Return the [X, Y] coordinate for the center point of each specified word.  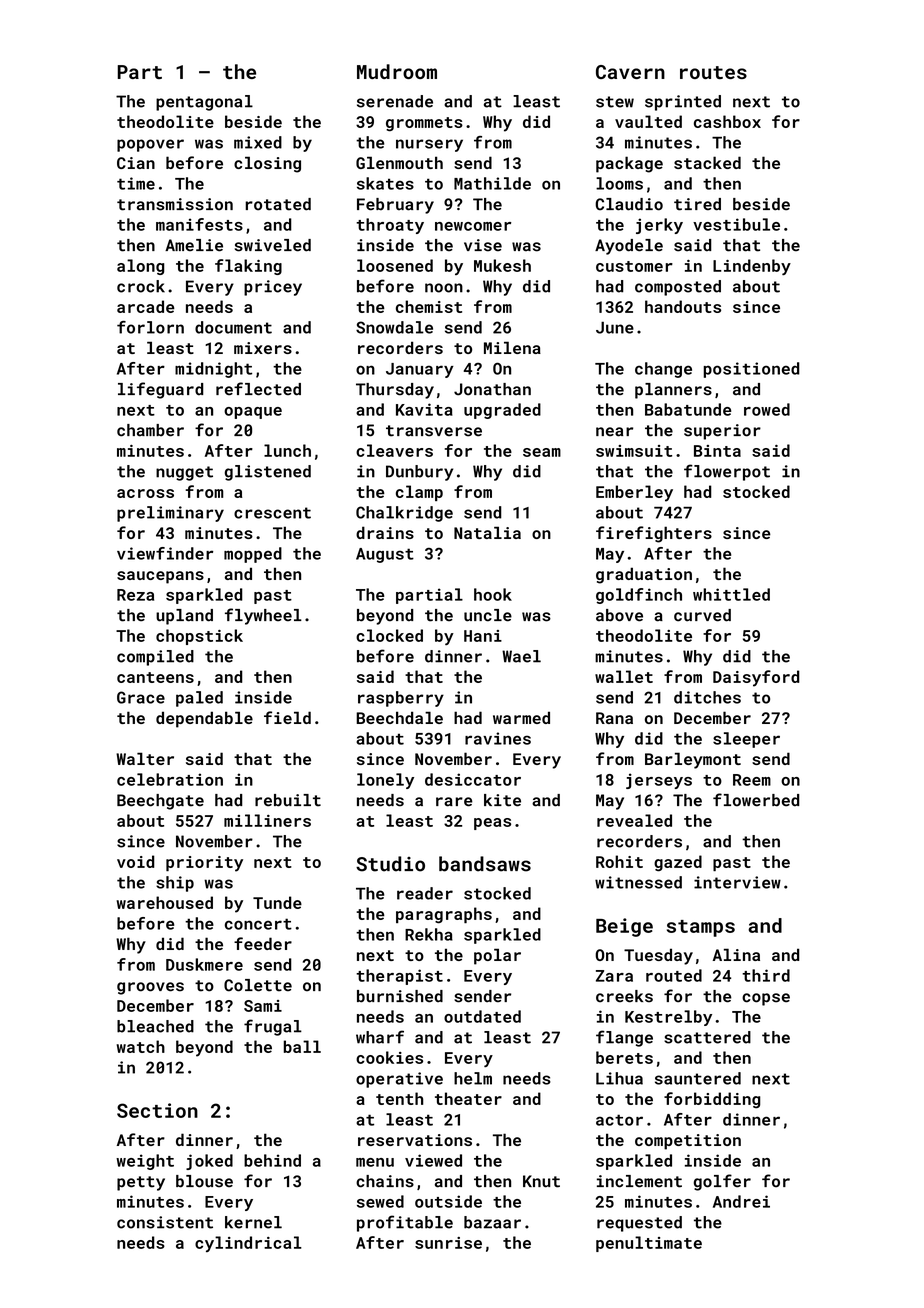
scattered [707, 1037]
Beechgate [160, 802]
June [615, 327]
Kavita [424, 409]
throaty [390, 226]
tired [697, 204]
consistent [165, 1222]
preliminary [170, 514]
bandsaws [485, 864]
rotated [278, 204]
